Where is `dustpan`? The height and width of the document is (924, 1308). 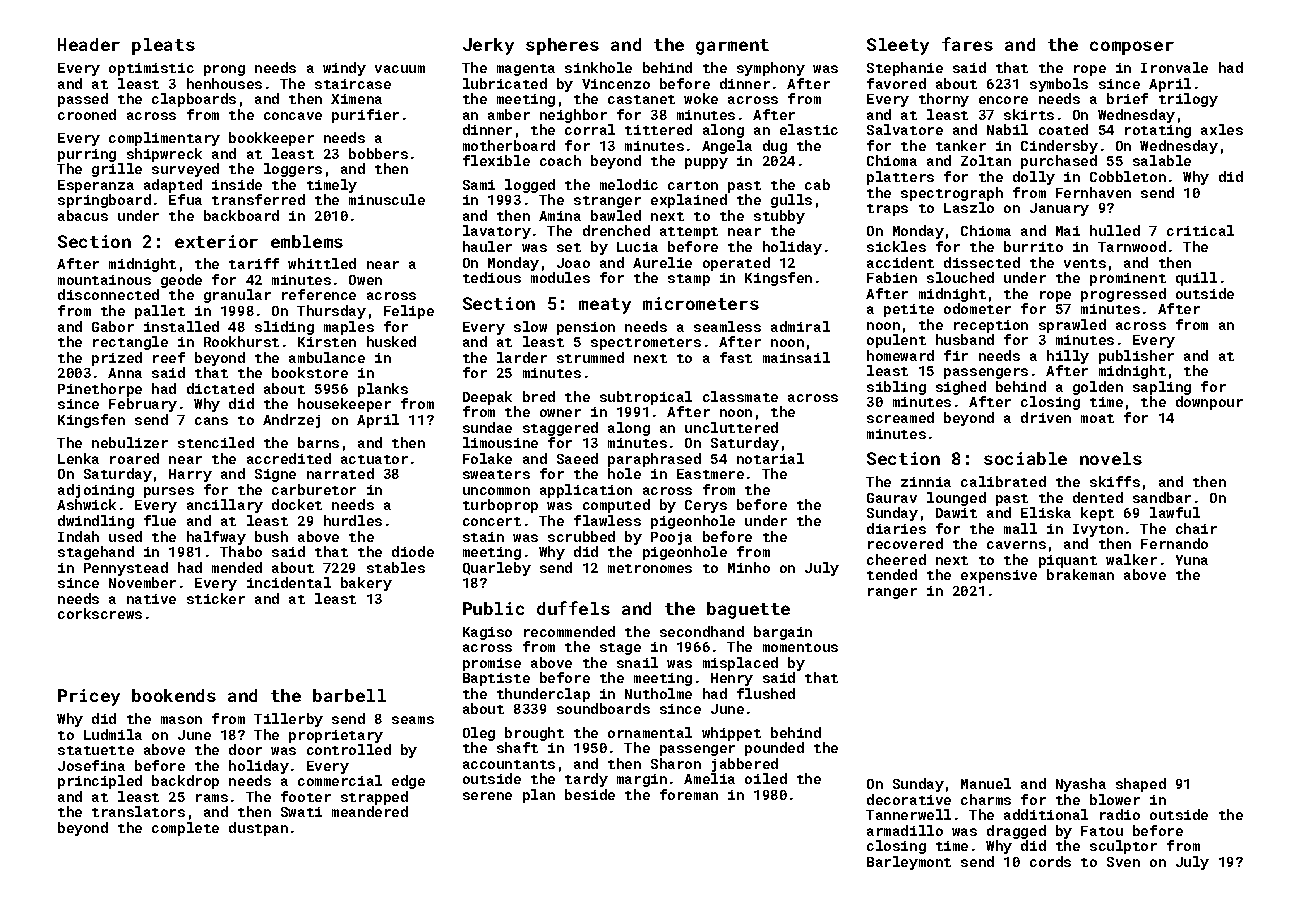
dustpan is located at coordinates (258, 829).
